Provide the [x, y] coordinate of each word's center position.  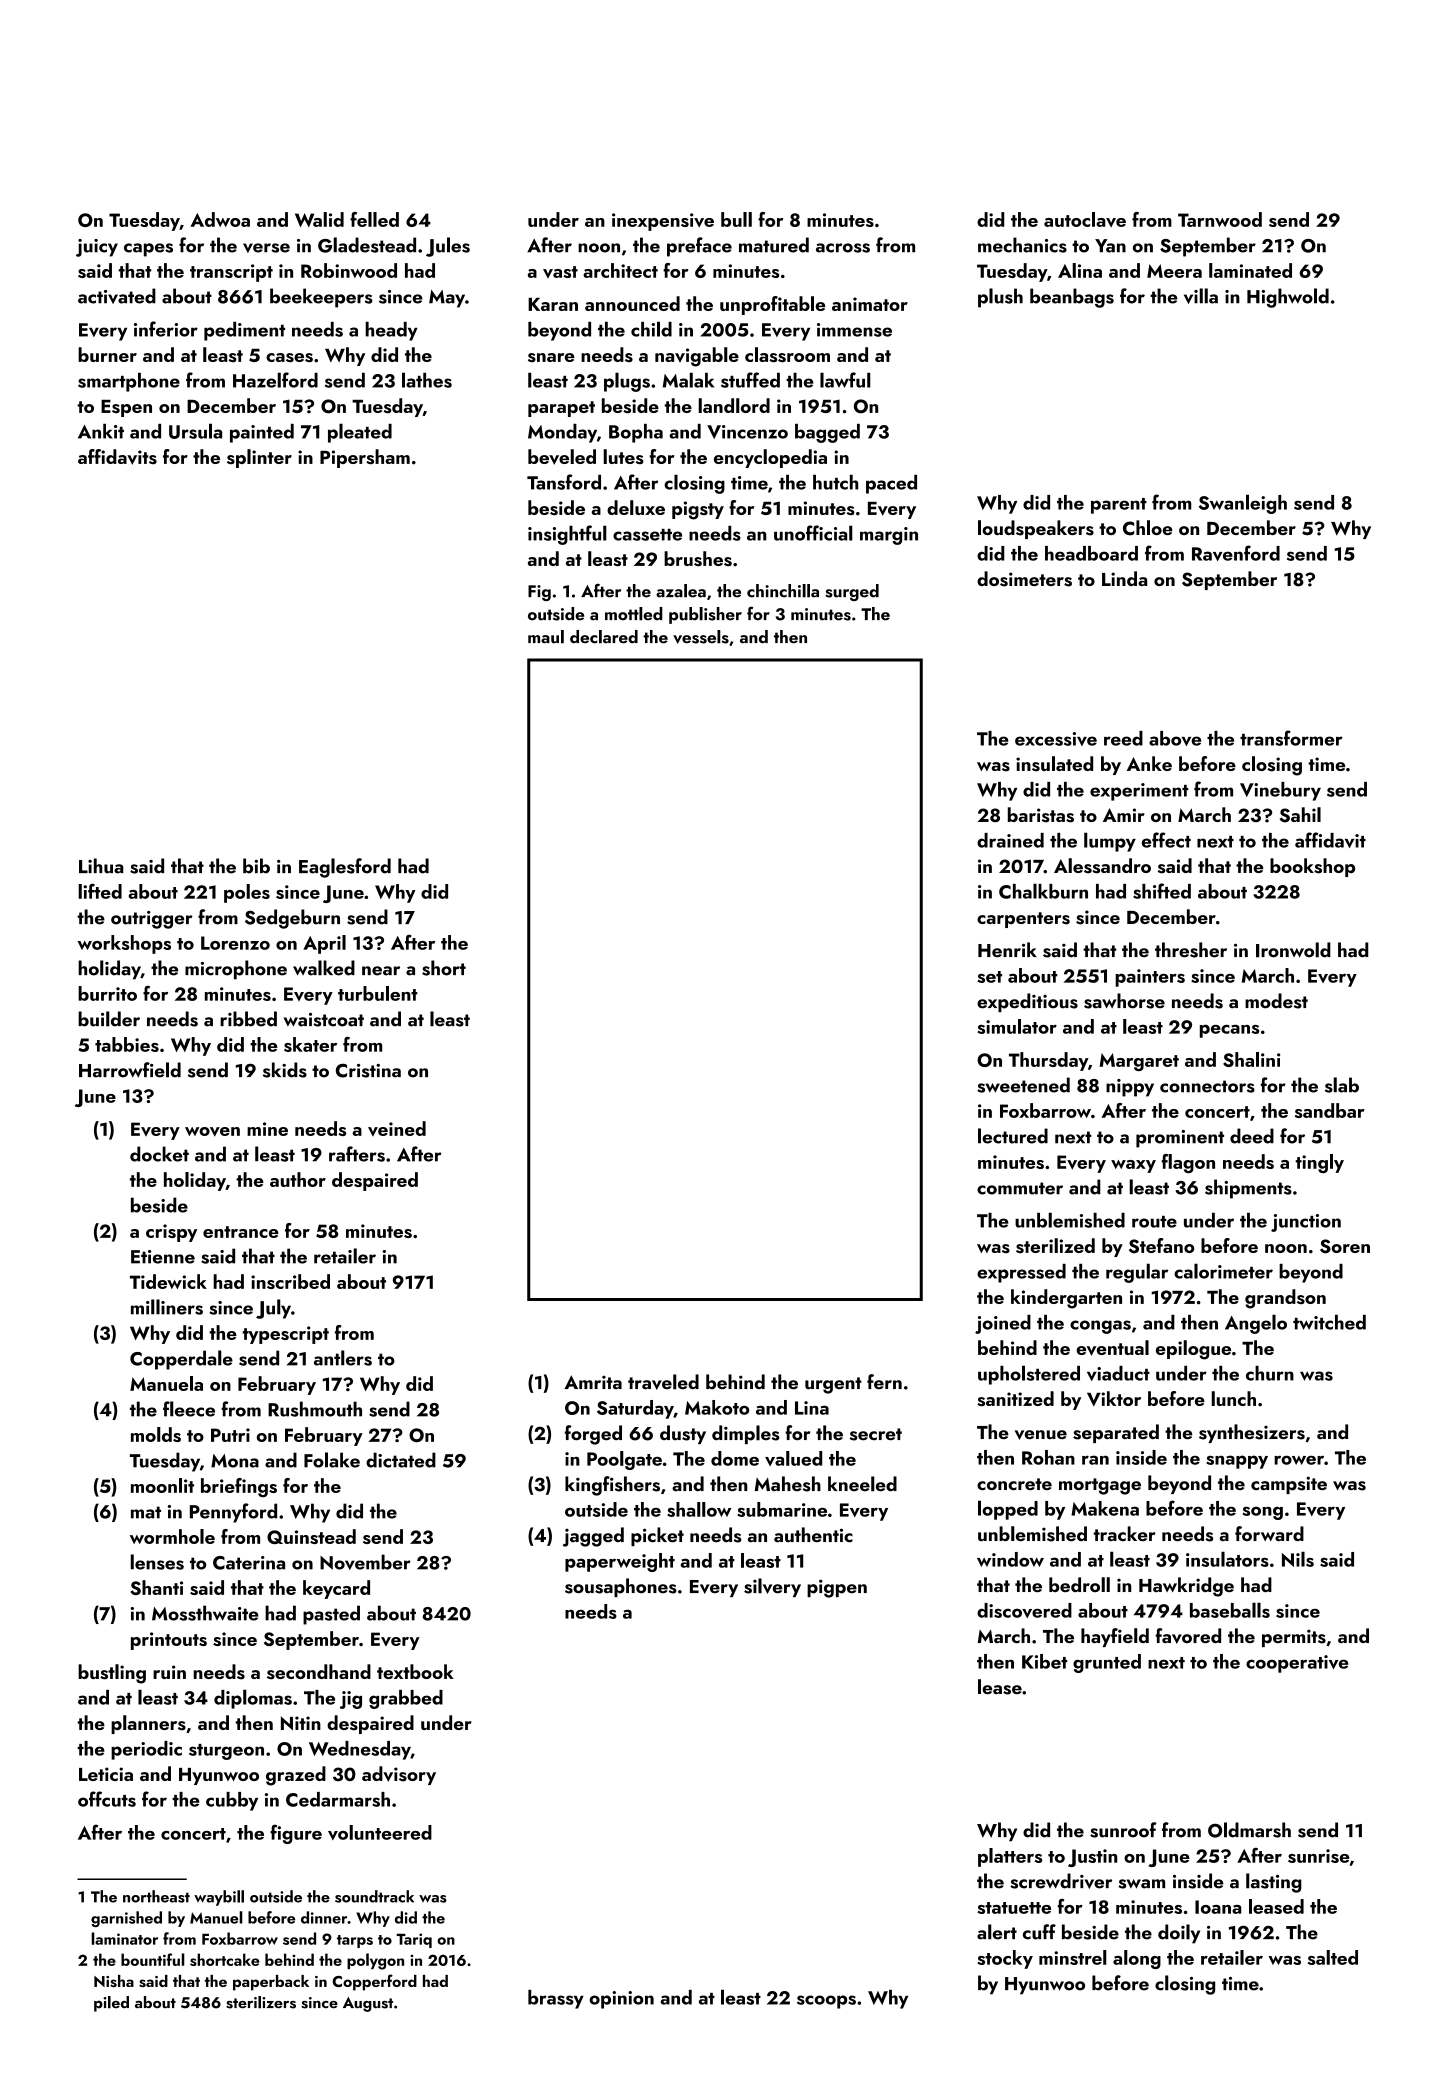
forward [1269, 1533]
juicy [97, 248]
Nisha [114, 1981]
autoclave [1085, 219]
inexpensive [663, 222]
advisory [399, 1775]
